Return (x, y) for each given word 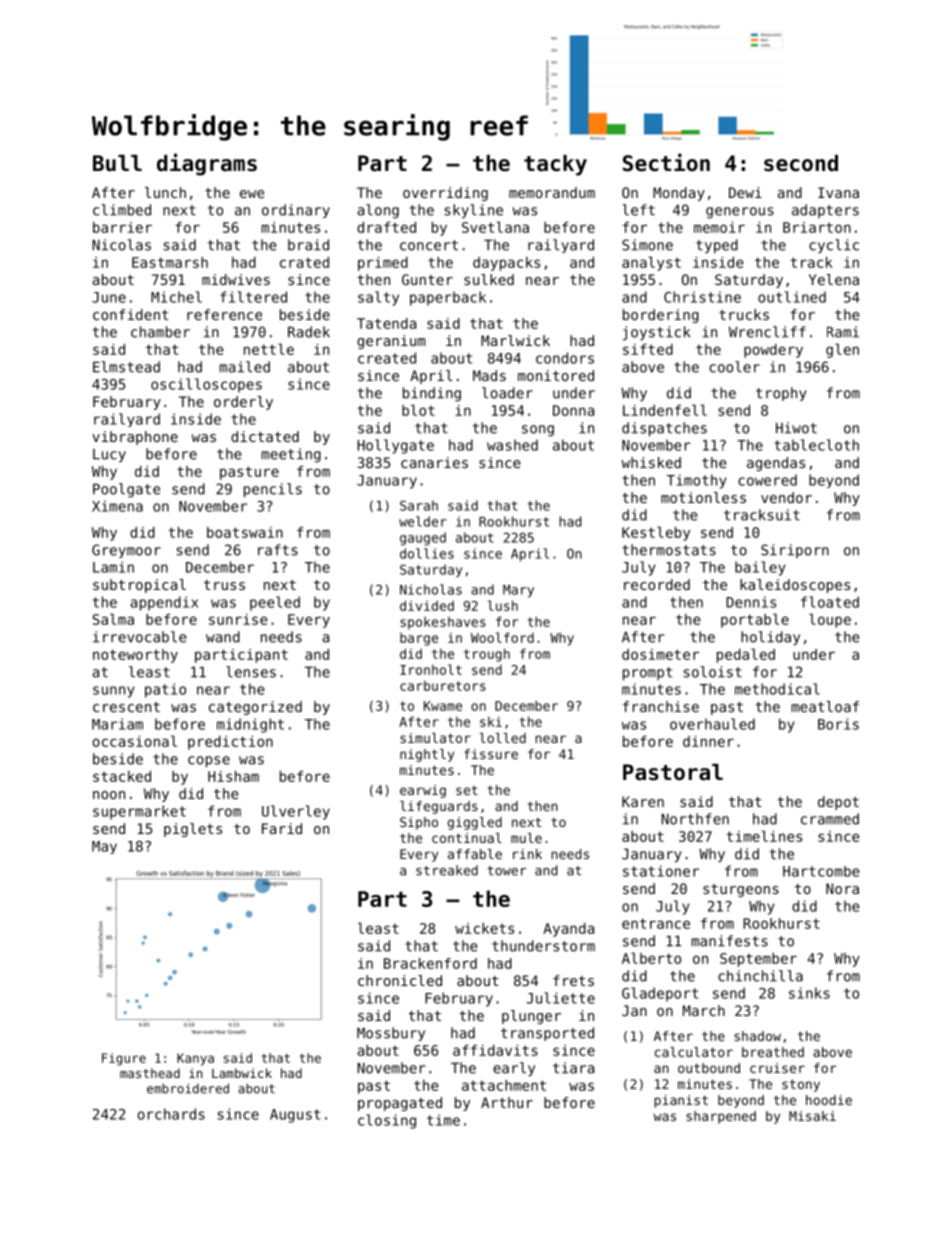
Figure (124, 1059)
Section (666, 162)
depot (838, 803)
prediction (230, 743)
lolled (503, 738)
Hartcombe (821, 871)
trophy (781, 394)
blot (418, 410)
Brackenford (430, 963)
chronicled (400, 980)
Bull (117, 163)
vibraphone (135, 438)
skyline (474, 211)
